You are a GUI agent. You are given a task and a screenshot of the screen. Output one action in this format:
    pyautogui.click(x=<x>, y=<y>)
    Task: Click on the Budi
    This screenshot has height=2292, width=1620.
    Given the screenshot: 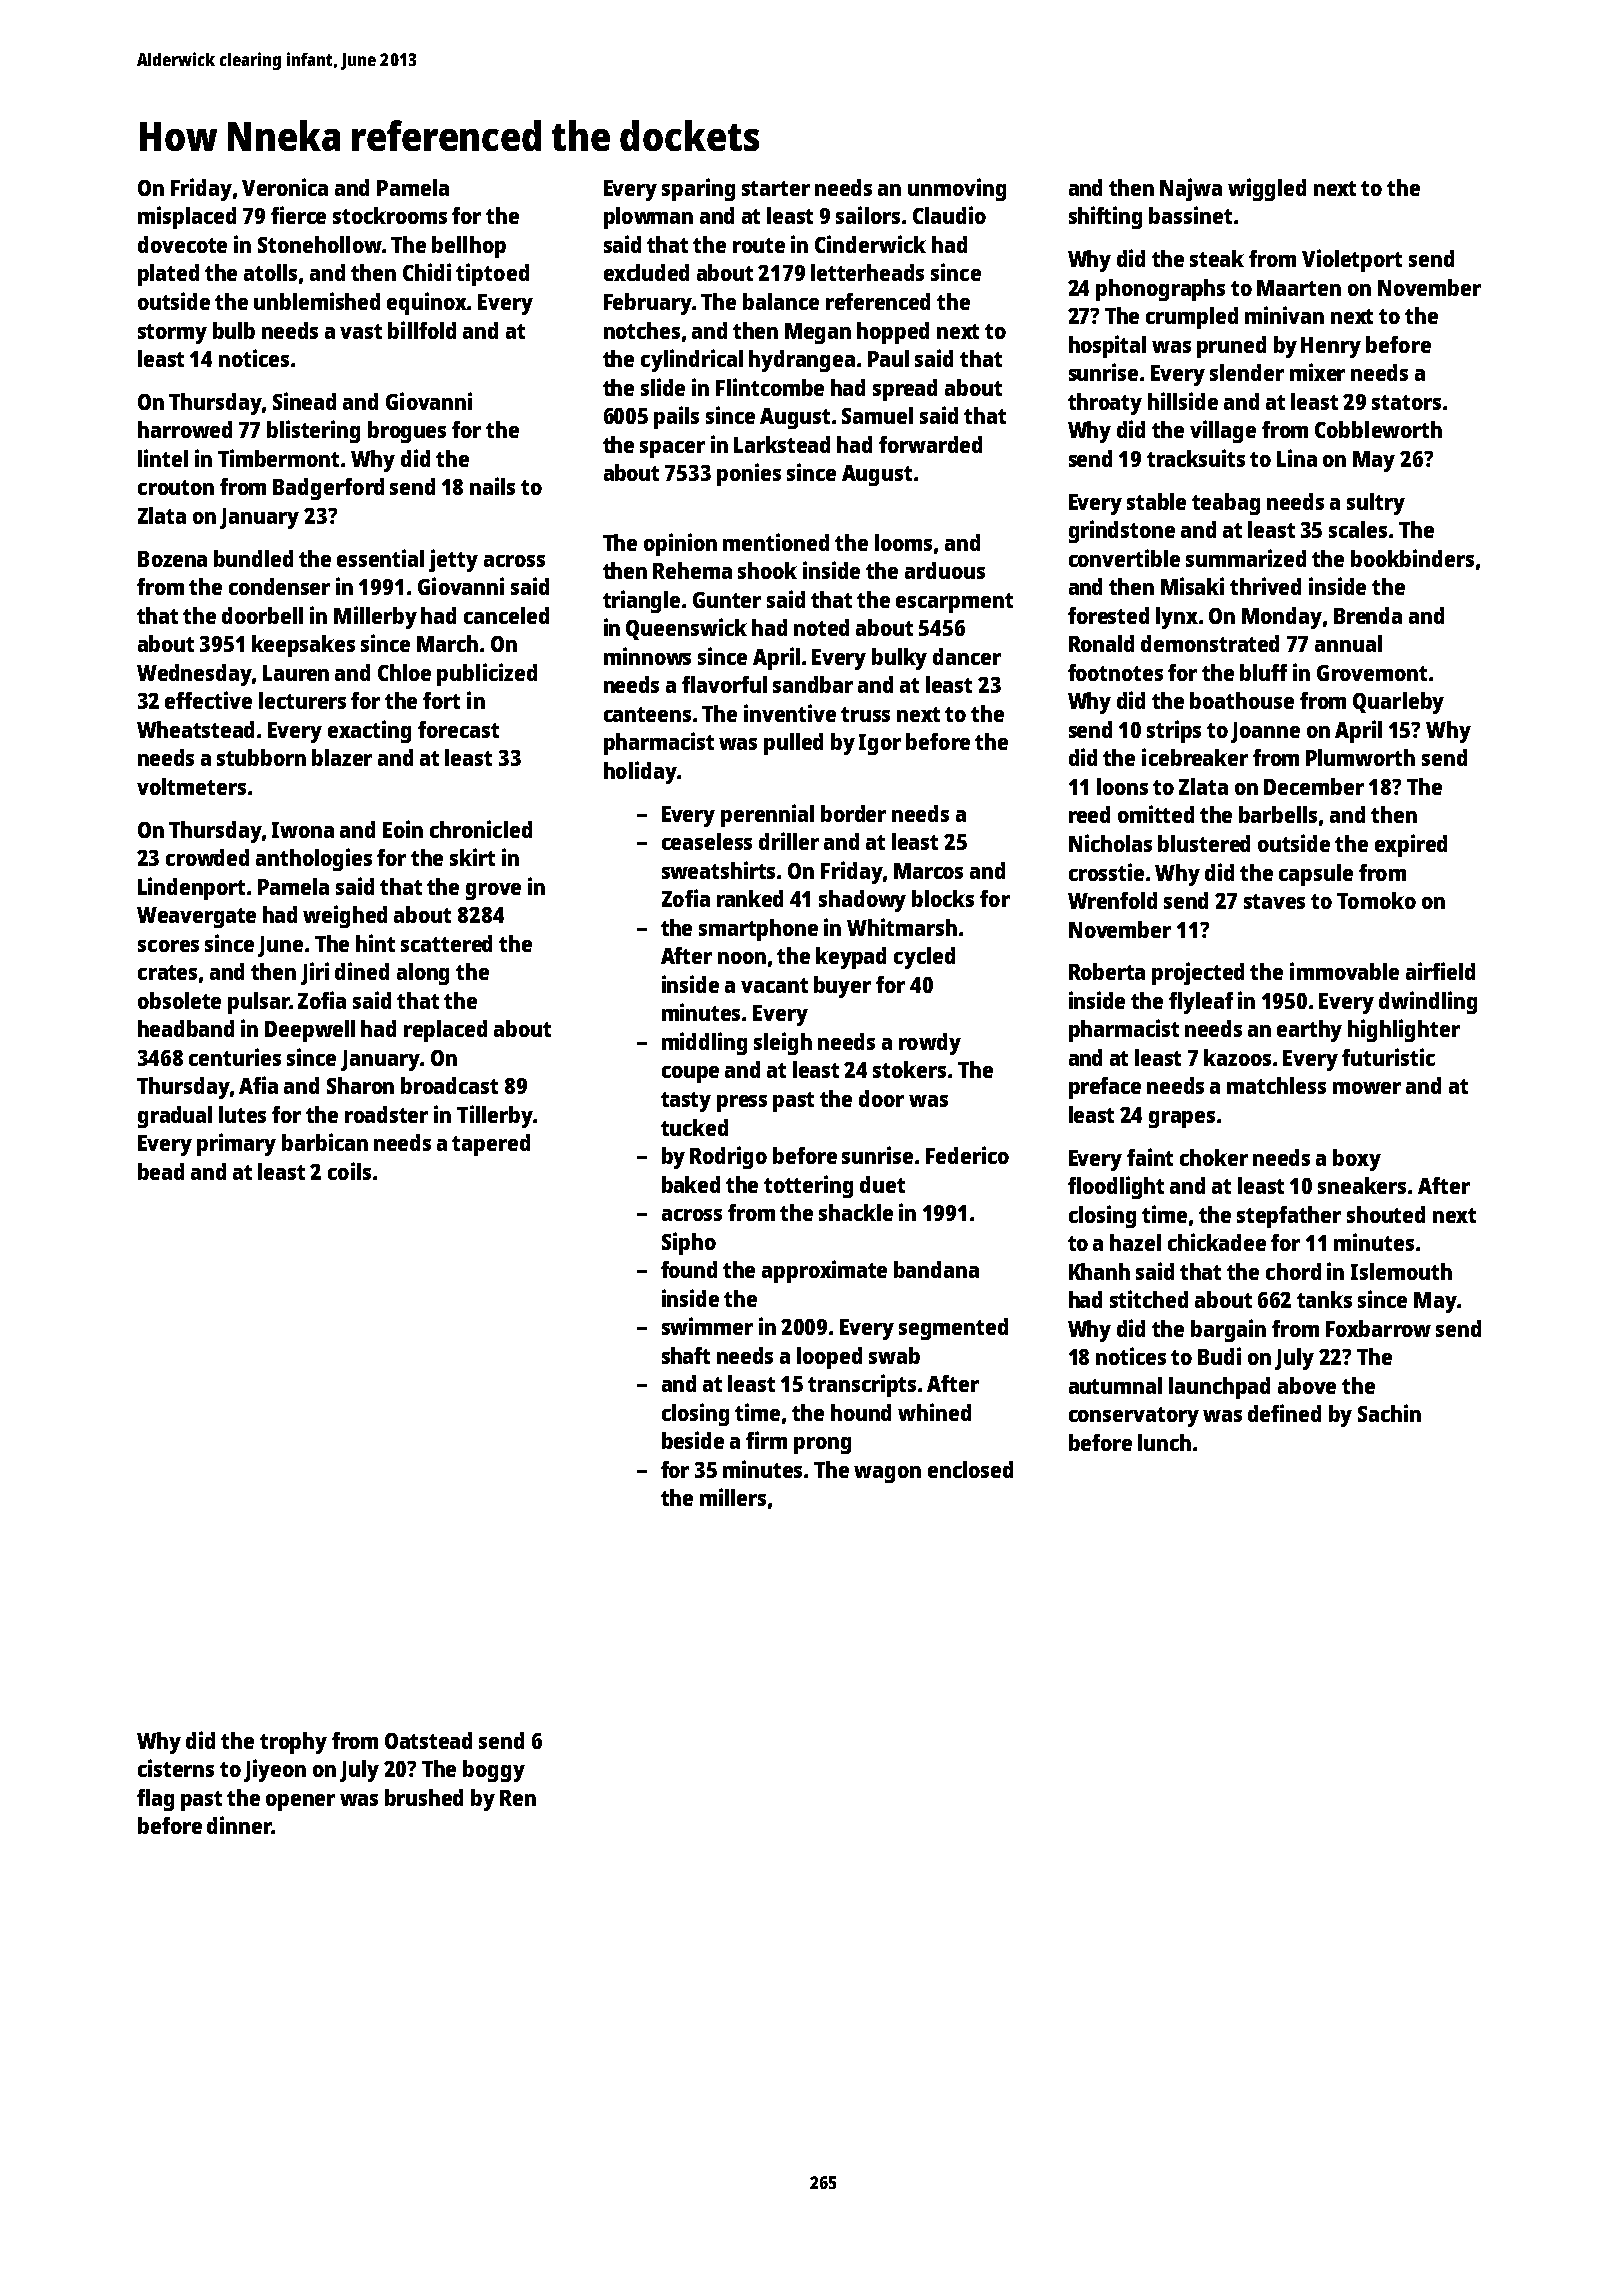 What is the action you would take?
    pyautogui.click(x=1219, y=1356)
